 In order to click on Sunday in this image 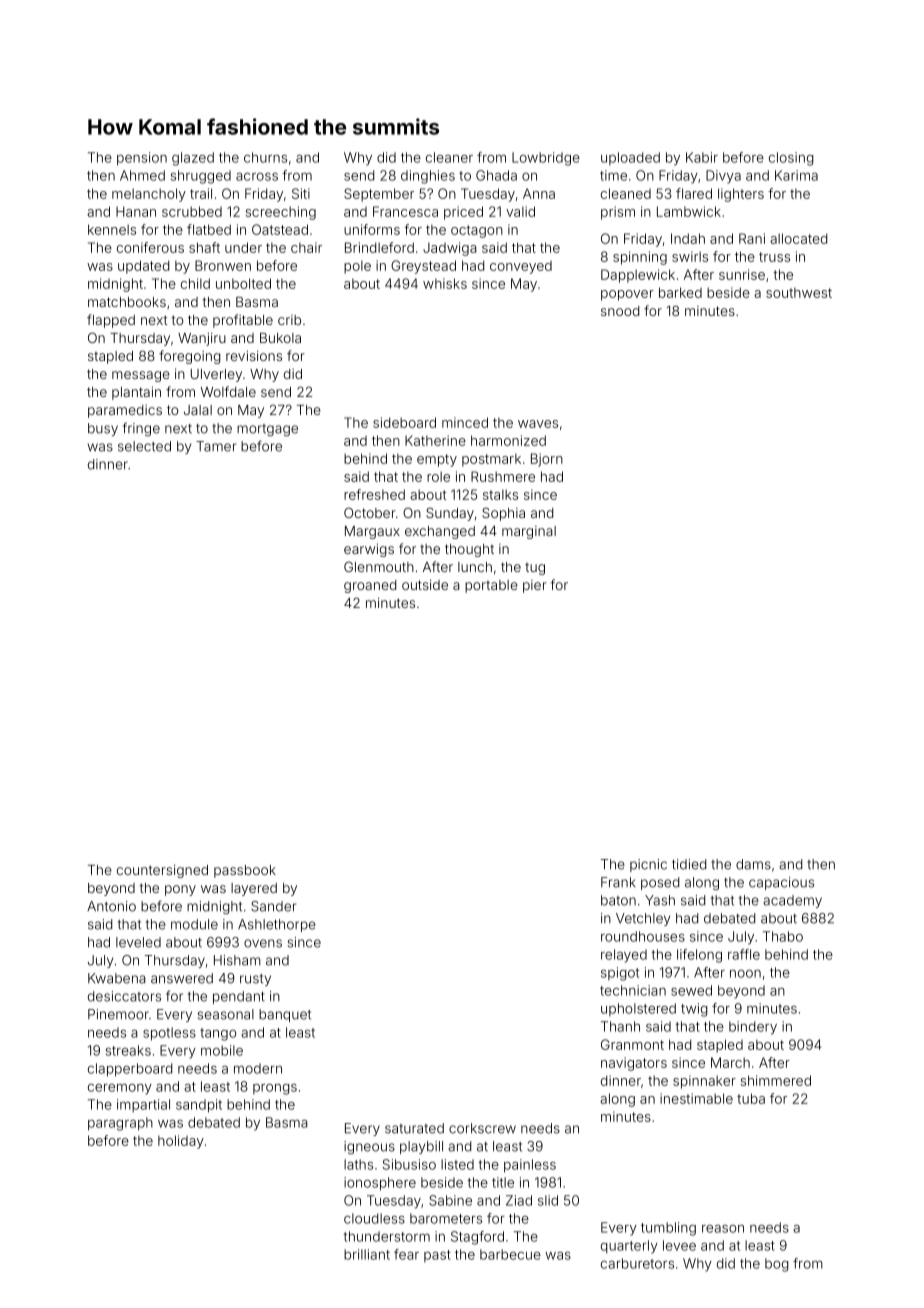, I will do `click(450, 514)`.
